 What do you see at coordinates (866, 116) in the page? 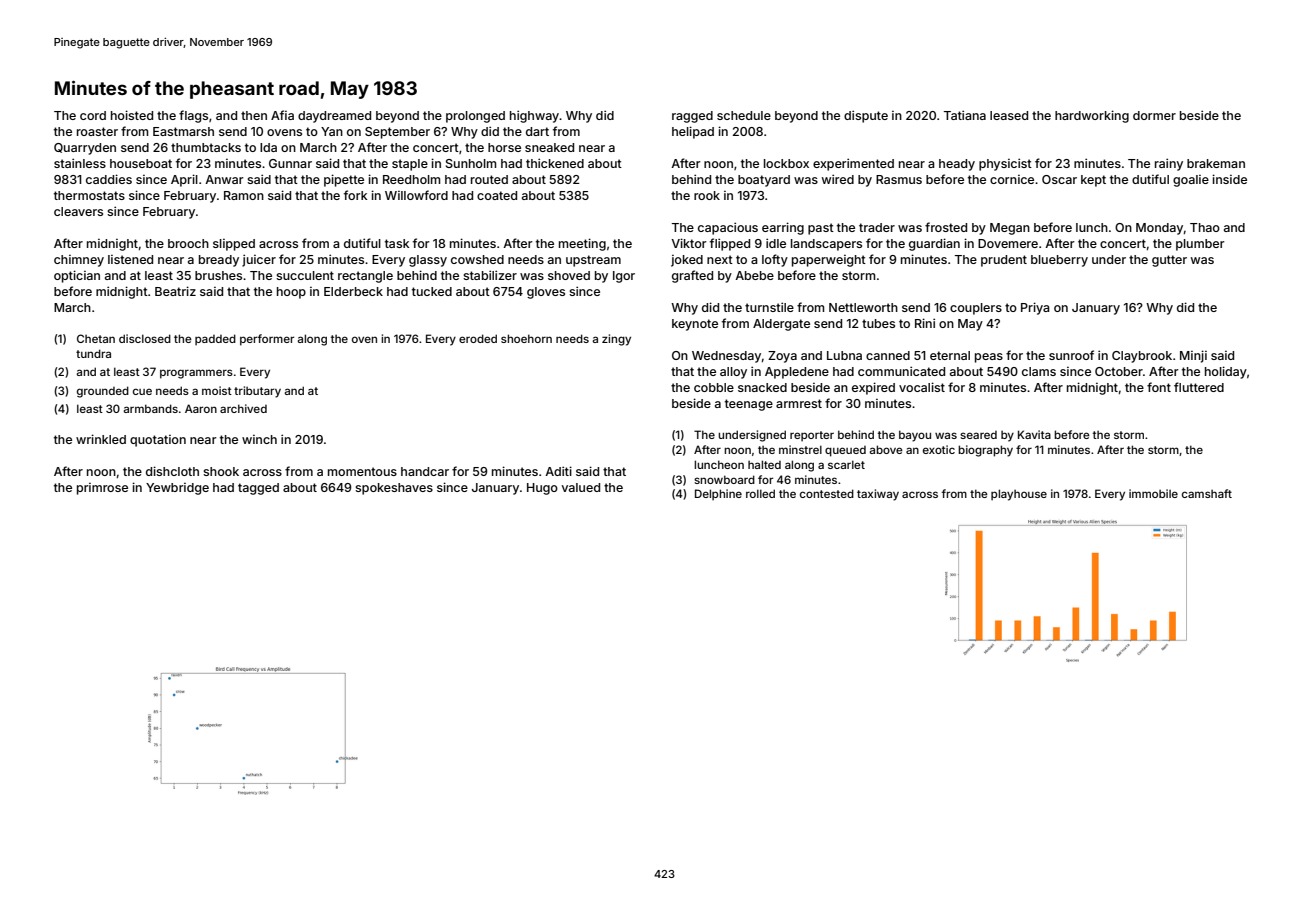
I see `dispute` at bounding box center [866, 116].
